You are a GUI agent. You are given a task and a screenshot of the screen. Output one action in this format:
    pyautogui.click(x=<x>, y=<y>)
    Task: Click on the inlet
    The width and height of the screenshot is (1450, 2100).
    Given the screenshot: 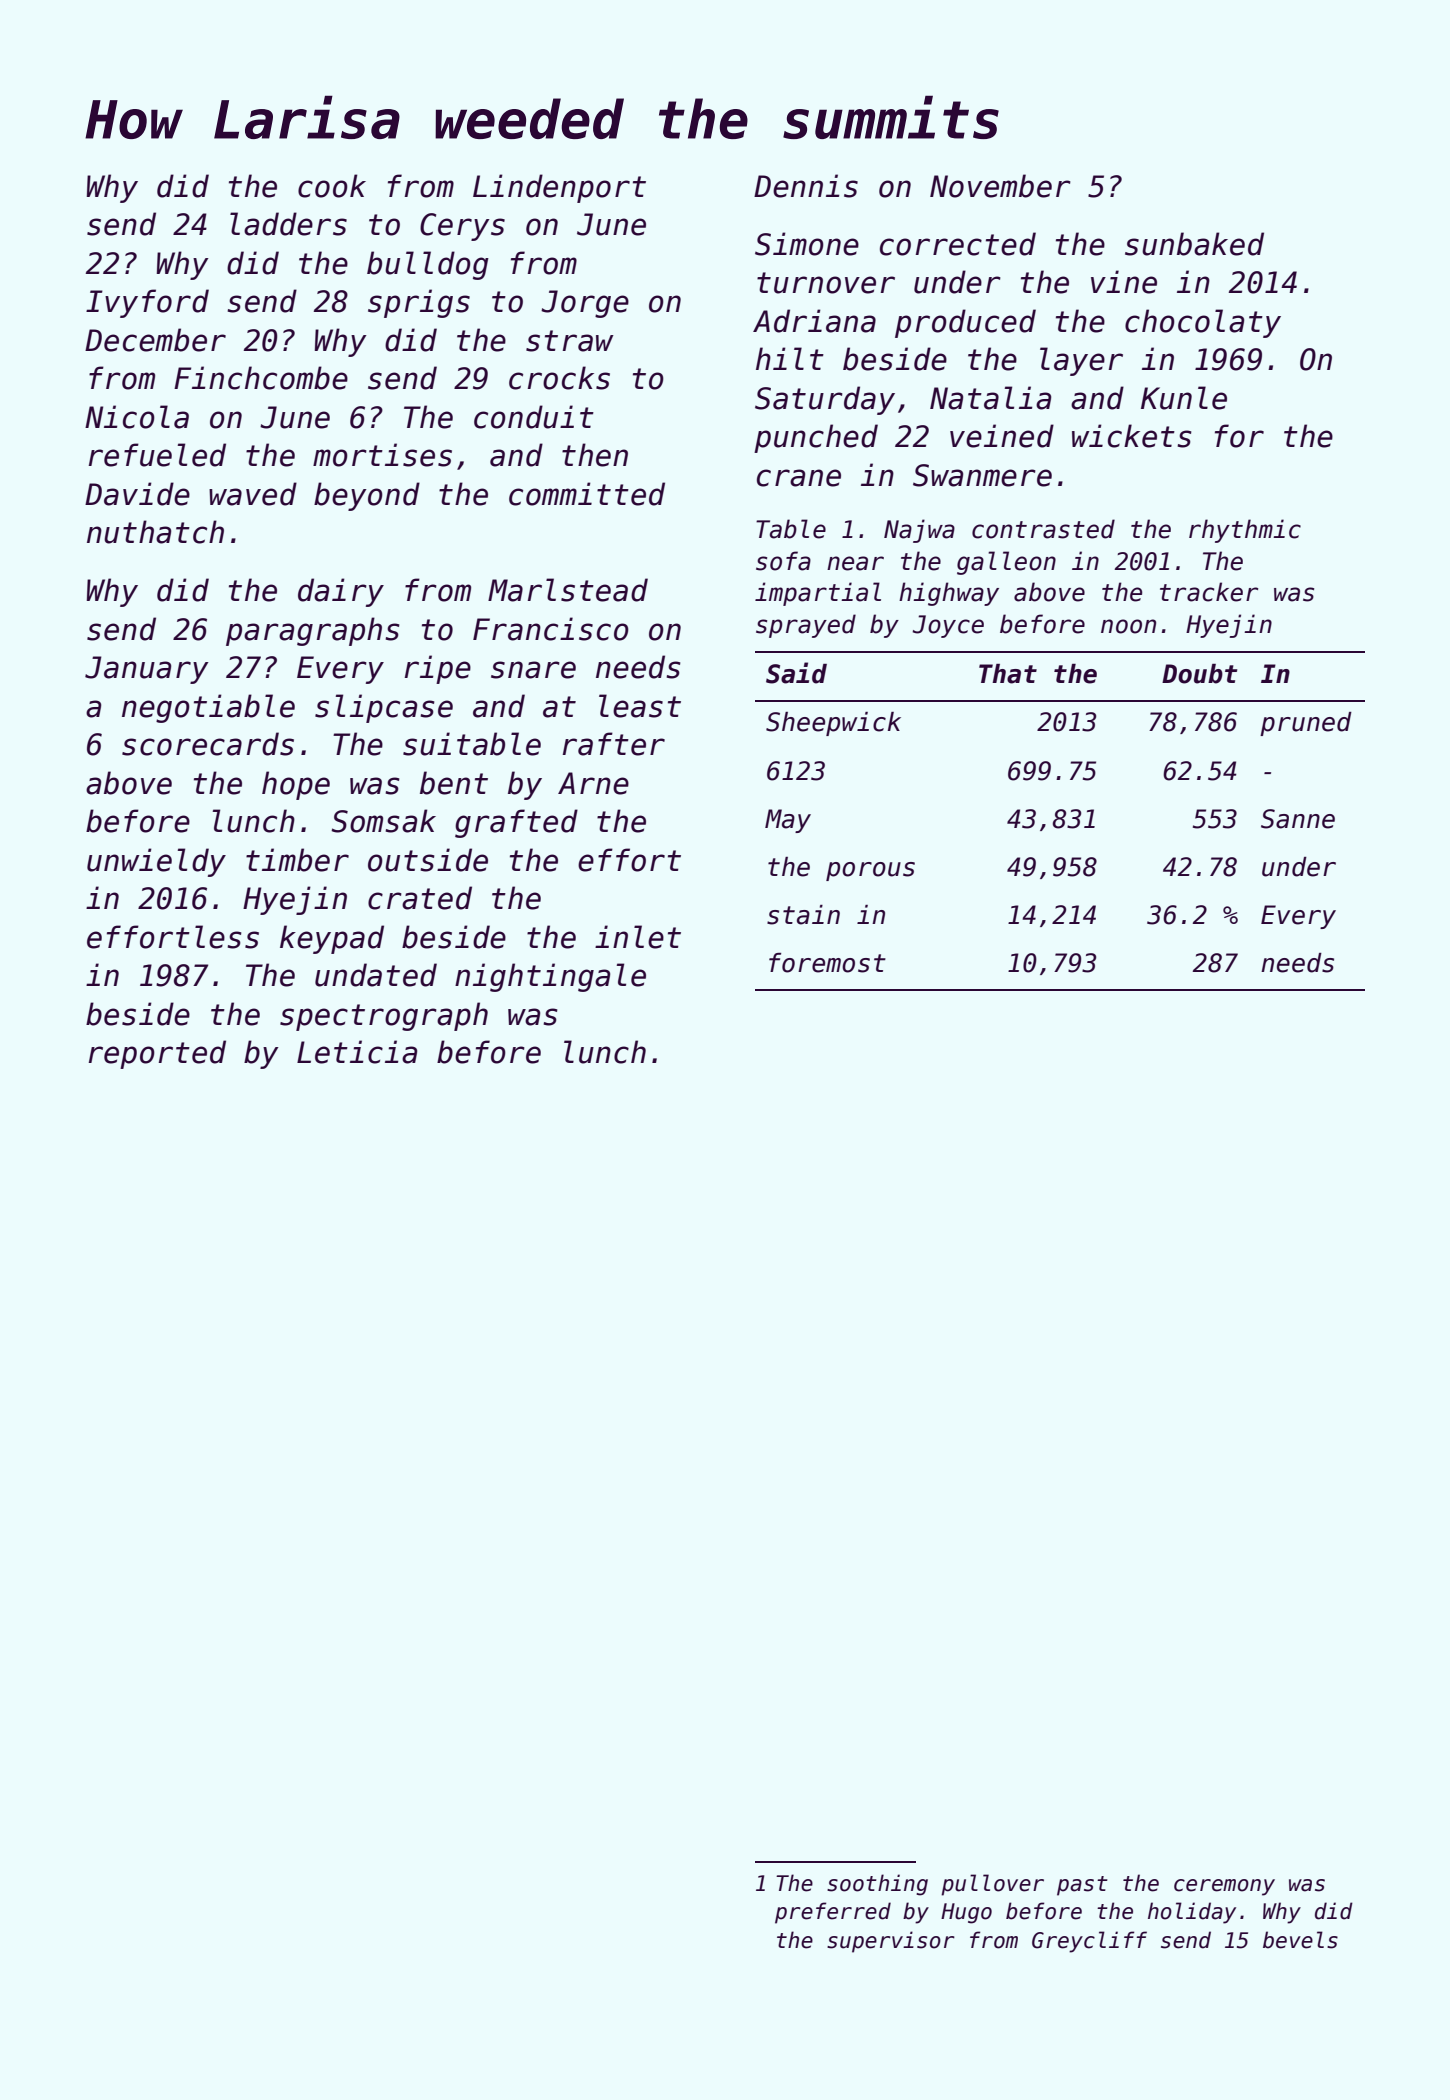 What is the action you would take?
    pyautogui.click(x=638, y=937)
